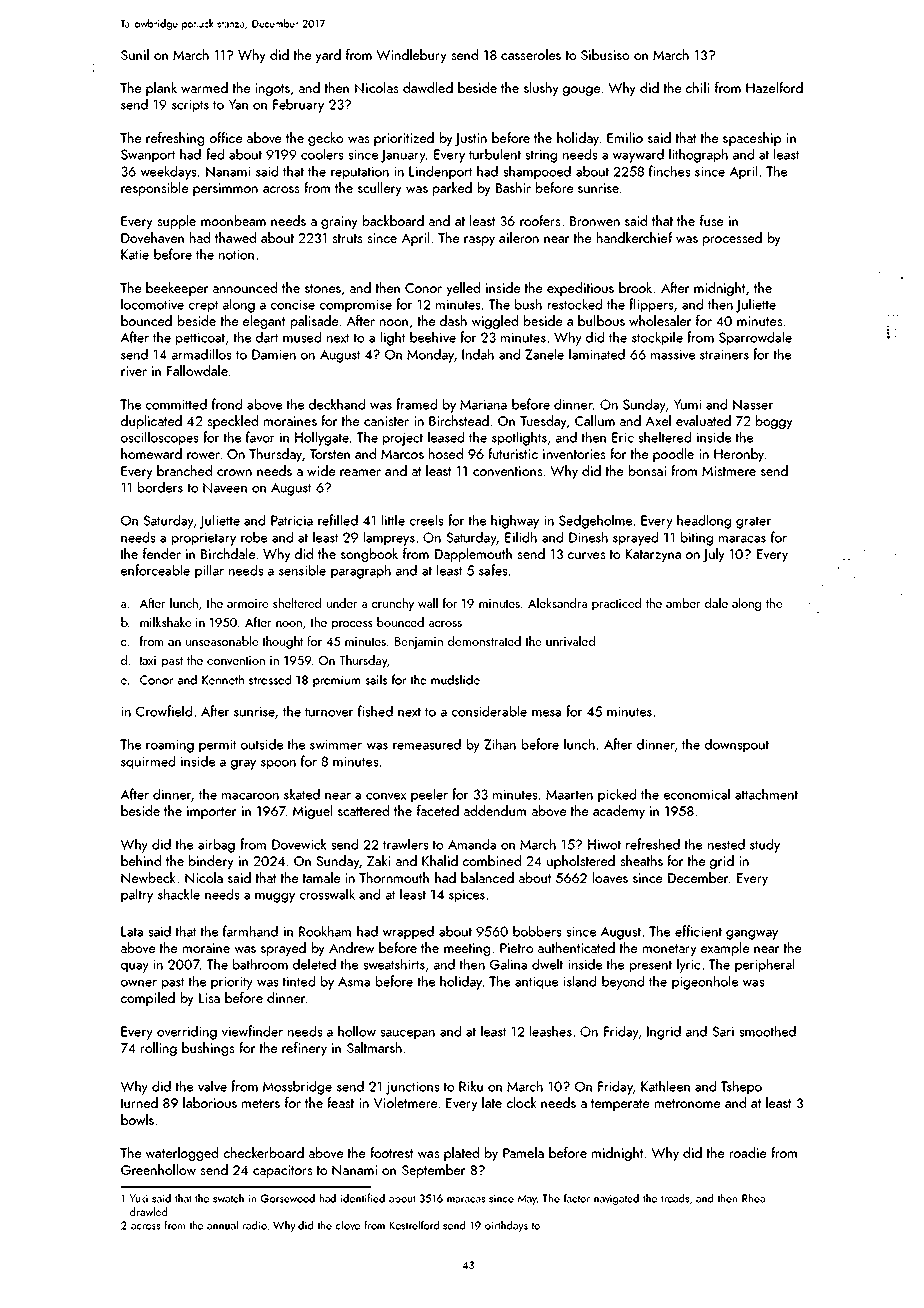  I want to click on plank, so click(161, 89).
